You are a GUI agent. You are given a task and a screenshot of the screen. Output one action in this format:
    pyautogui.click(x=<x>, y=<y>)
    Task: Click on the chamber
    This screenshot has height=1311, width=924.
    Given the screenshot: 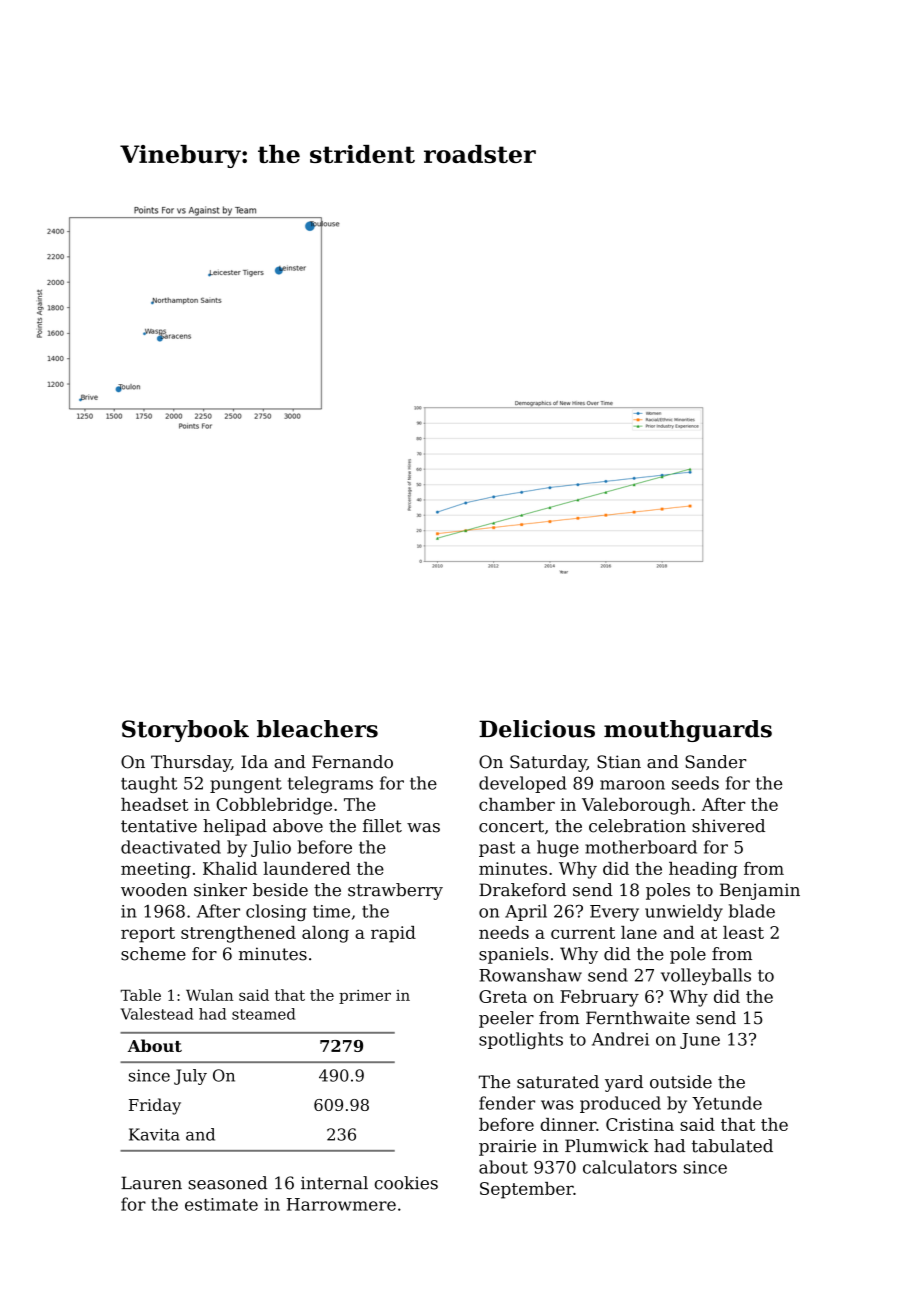 What is the action you would take?
    pyautogui.click(x=517, y=804)
